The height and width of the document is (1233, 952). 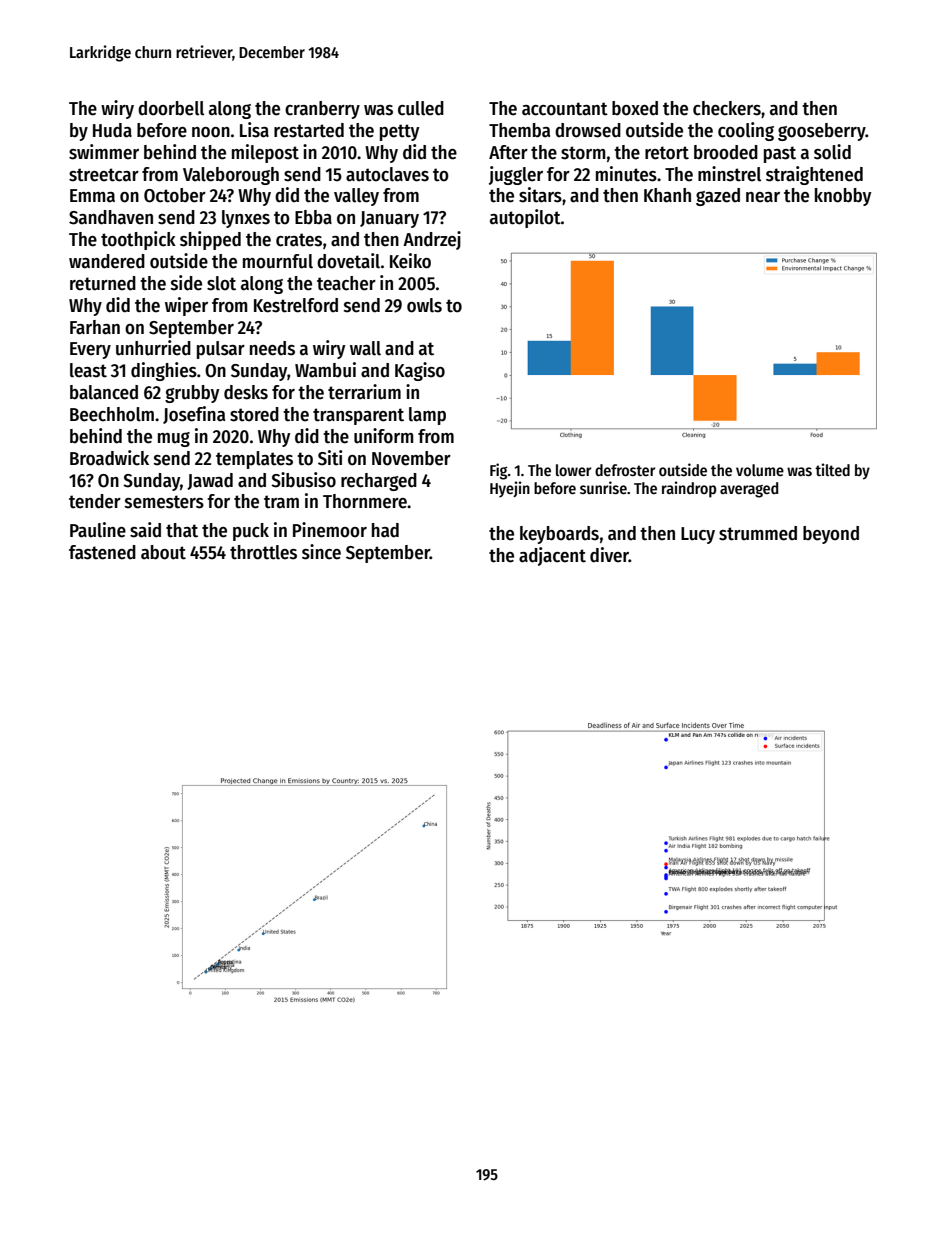 What do you see at coordinates (420, 371) in the document?
I see `Kagiso` at bounding box center [420, 371].
